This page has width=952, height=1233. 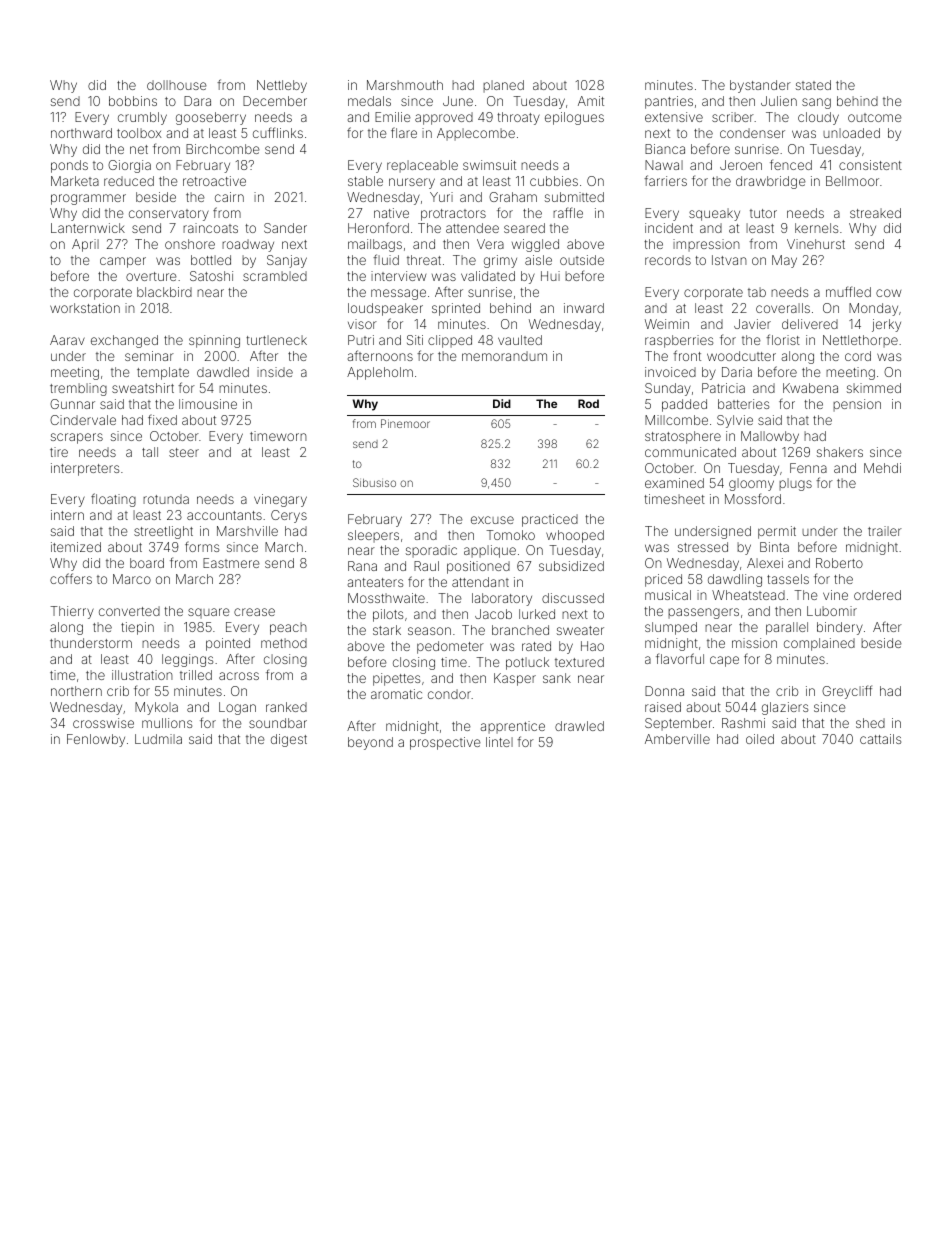 What do you see at coordinates (857, 405) in the page?
I see `pension` at bounding box center [857, 405].
